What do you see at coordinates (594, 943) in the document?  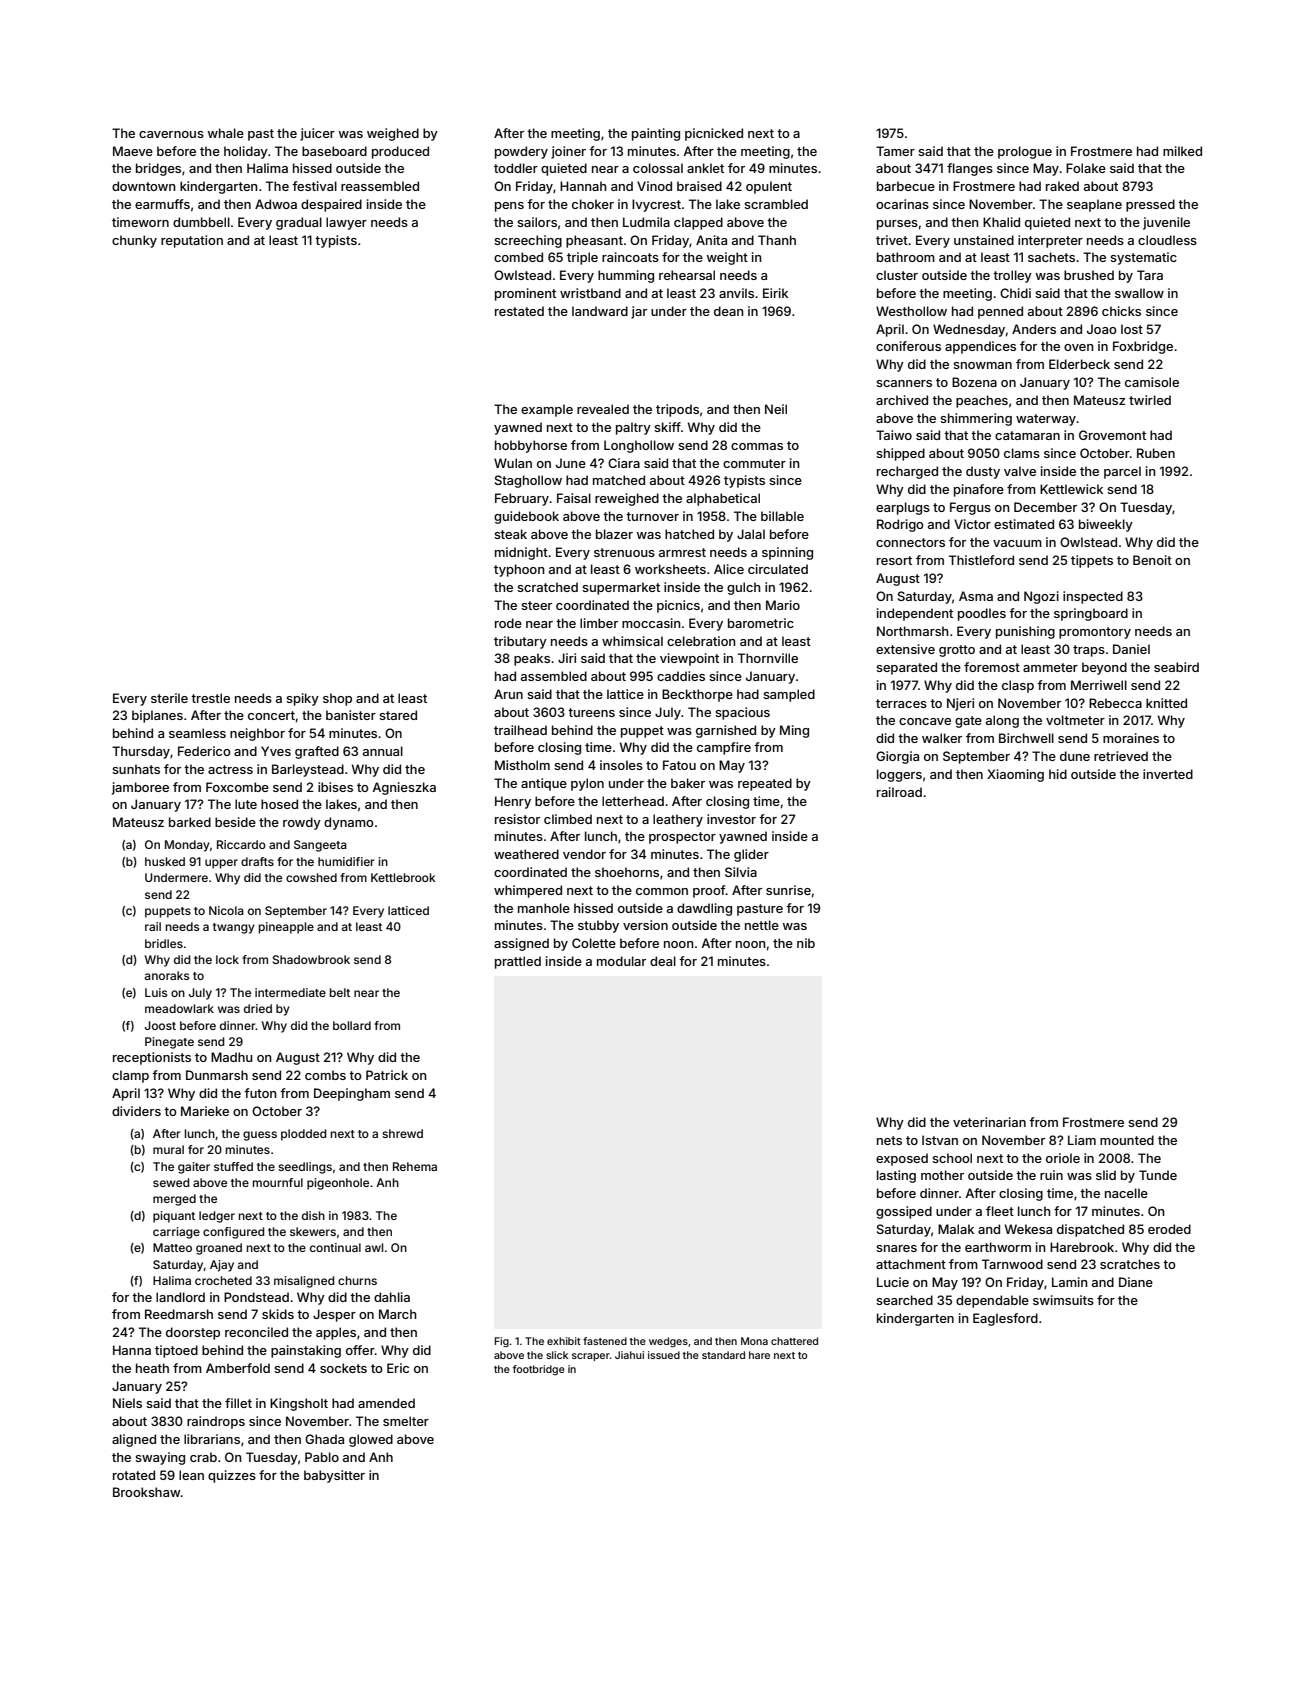 I see `Colette` at bounding box center [594, 943].
